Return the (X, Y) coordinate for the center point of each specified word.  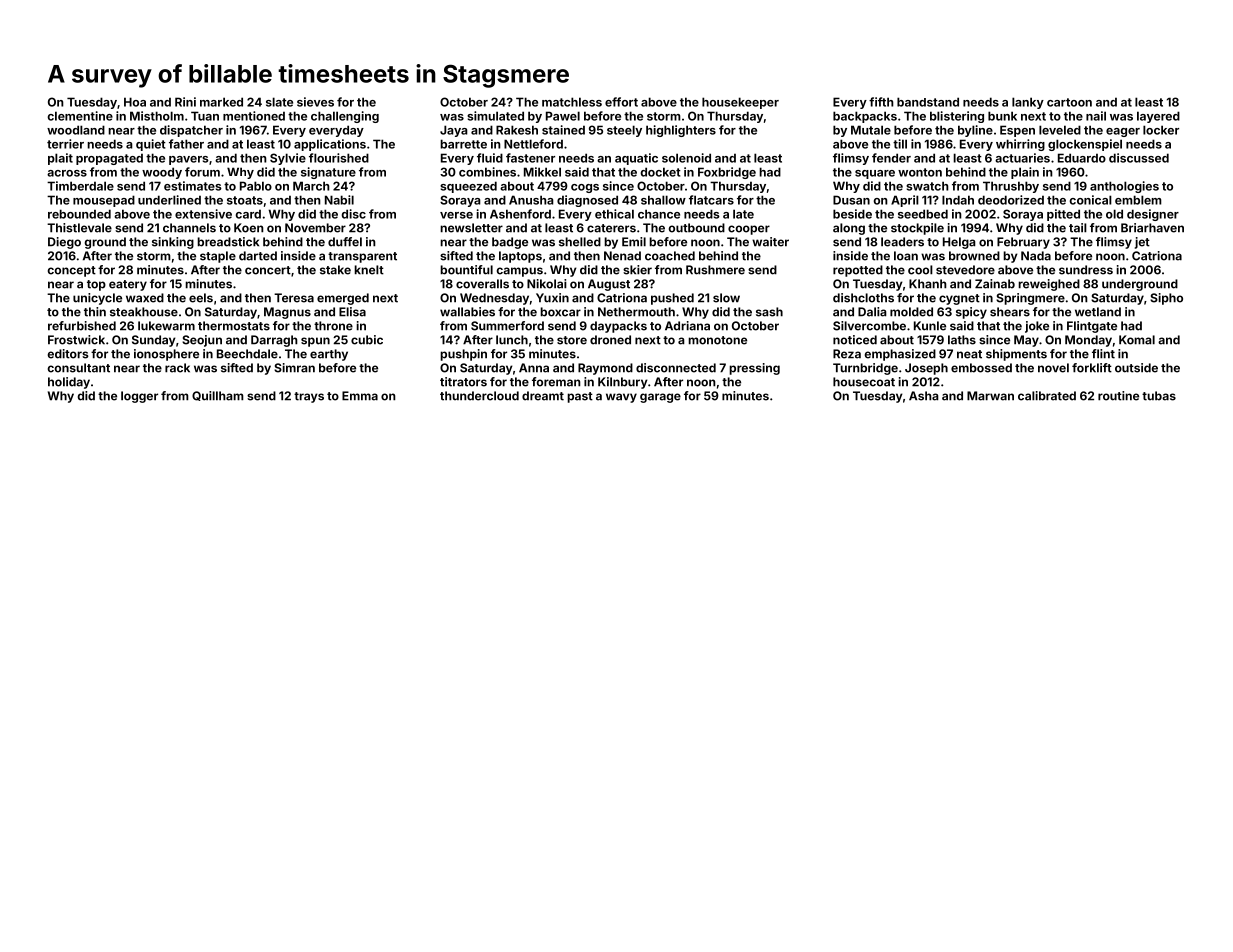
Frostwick (76, 340)
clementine (80, 116)
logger (139, 397)
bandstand (928, 102)
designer (1153, 215)
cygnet (959, 299)
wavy (621, 398)
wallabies (467, 312)
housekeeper (740, 103)
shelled (580, 242)
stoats (245, 200)
